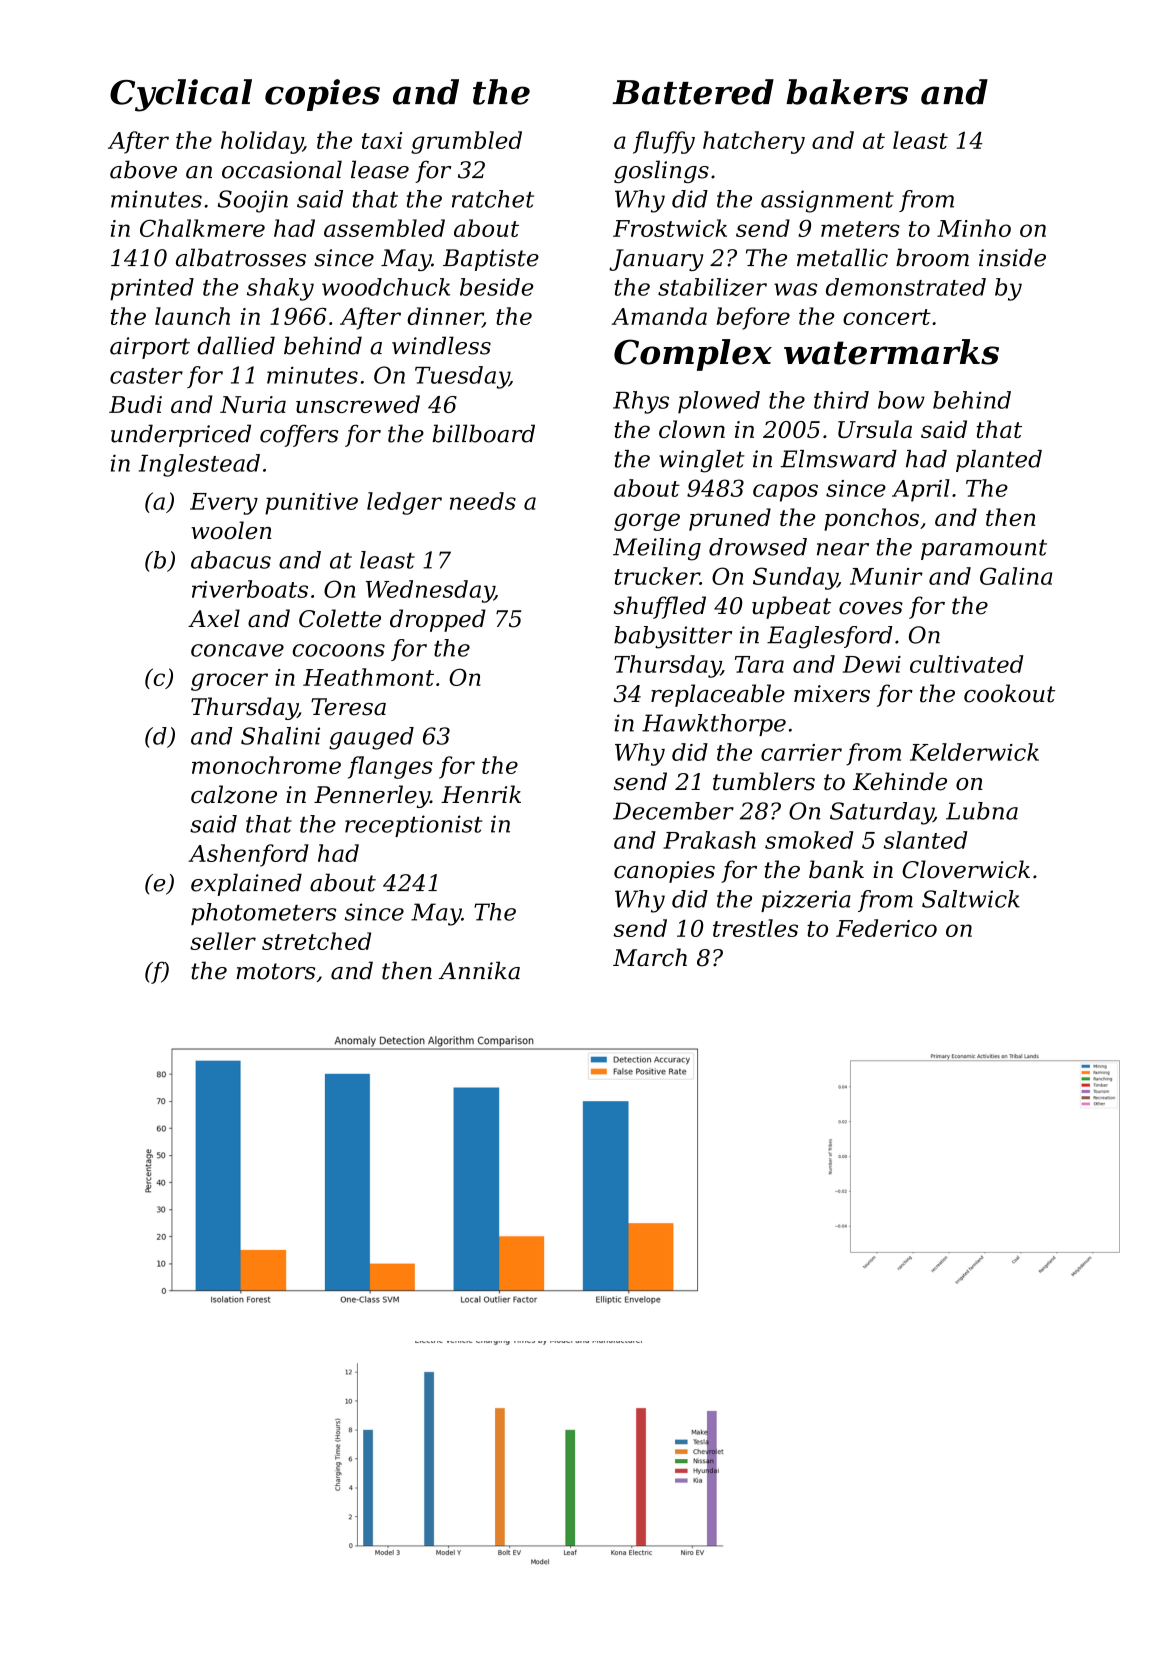  What do you see at coordinates (479, 970) in the page?
I see `Annika` at bounding box center [479, 970].
